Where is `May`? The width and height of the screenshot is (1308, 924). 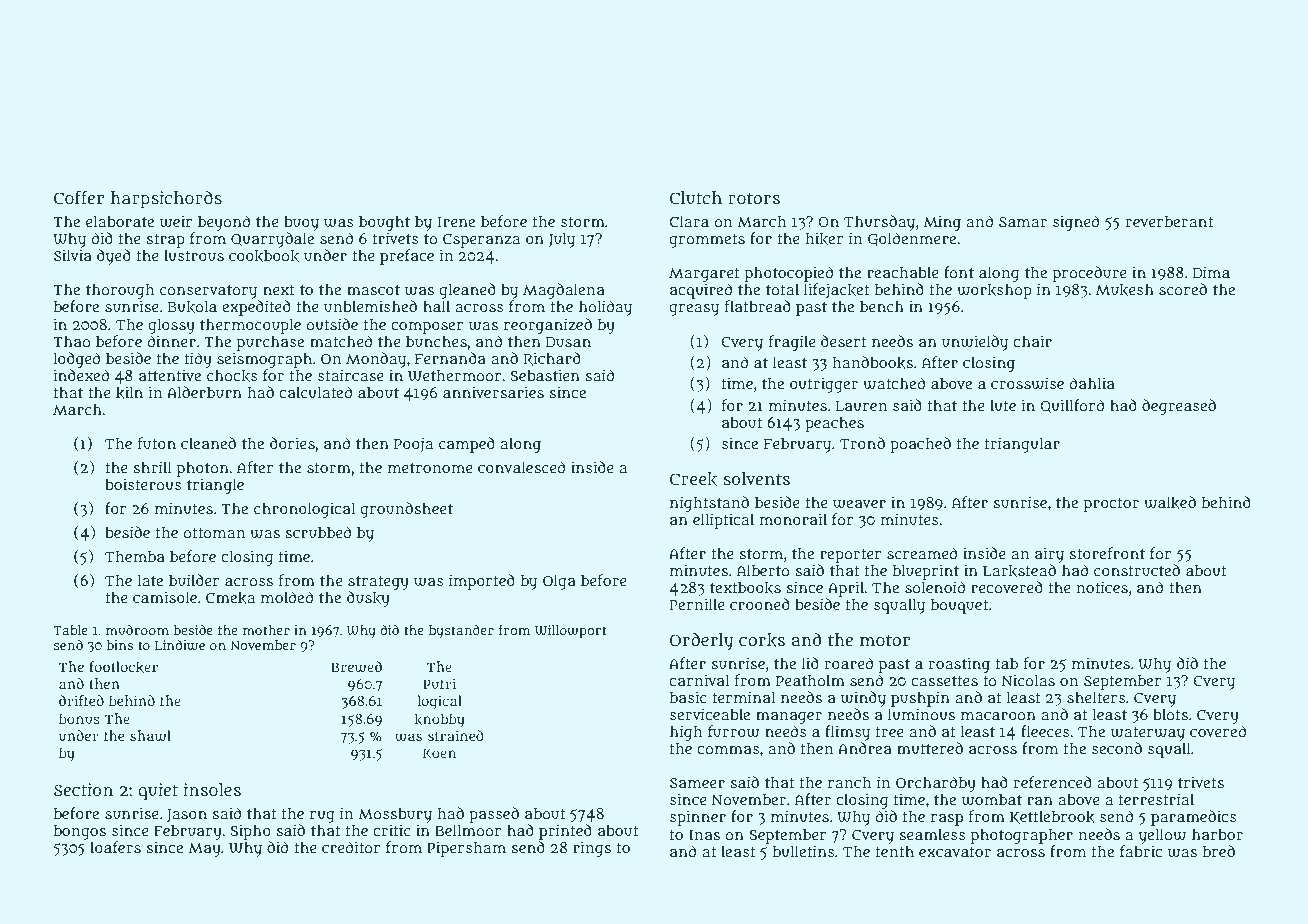
May is located at coordinates (204, 850).
